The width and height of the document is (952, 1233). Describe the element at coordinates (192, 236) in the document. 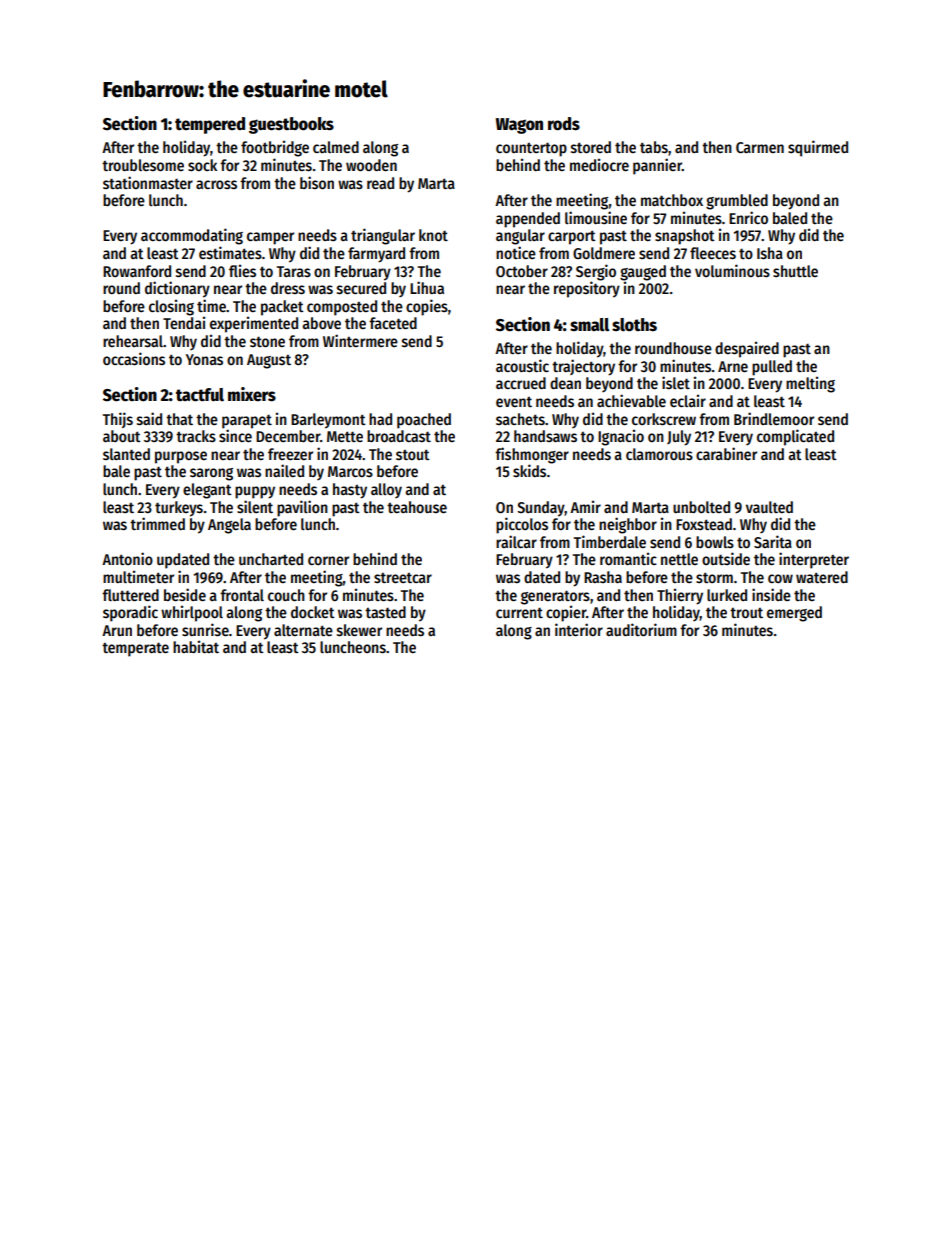

I see `accommodating` at that location.
